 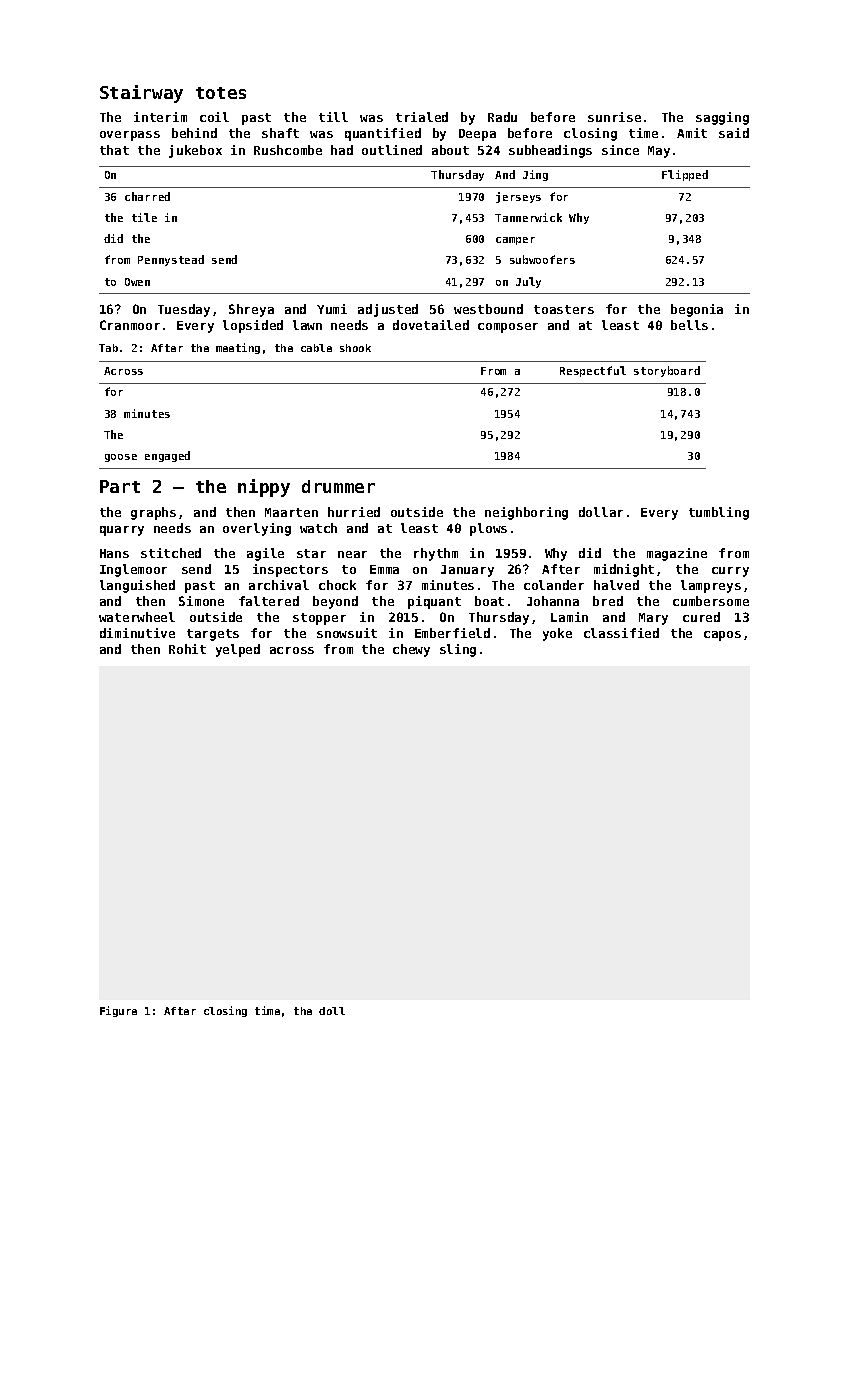 What do you see at coordinates (171, 260) in the page?
I see `Pennystead` at bounding box center [171, 260].
